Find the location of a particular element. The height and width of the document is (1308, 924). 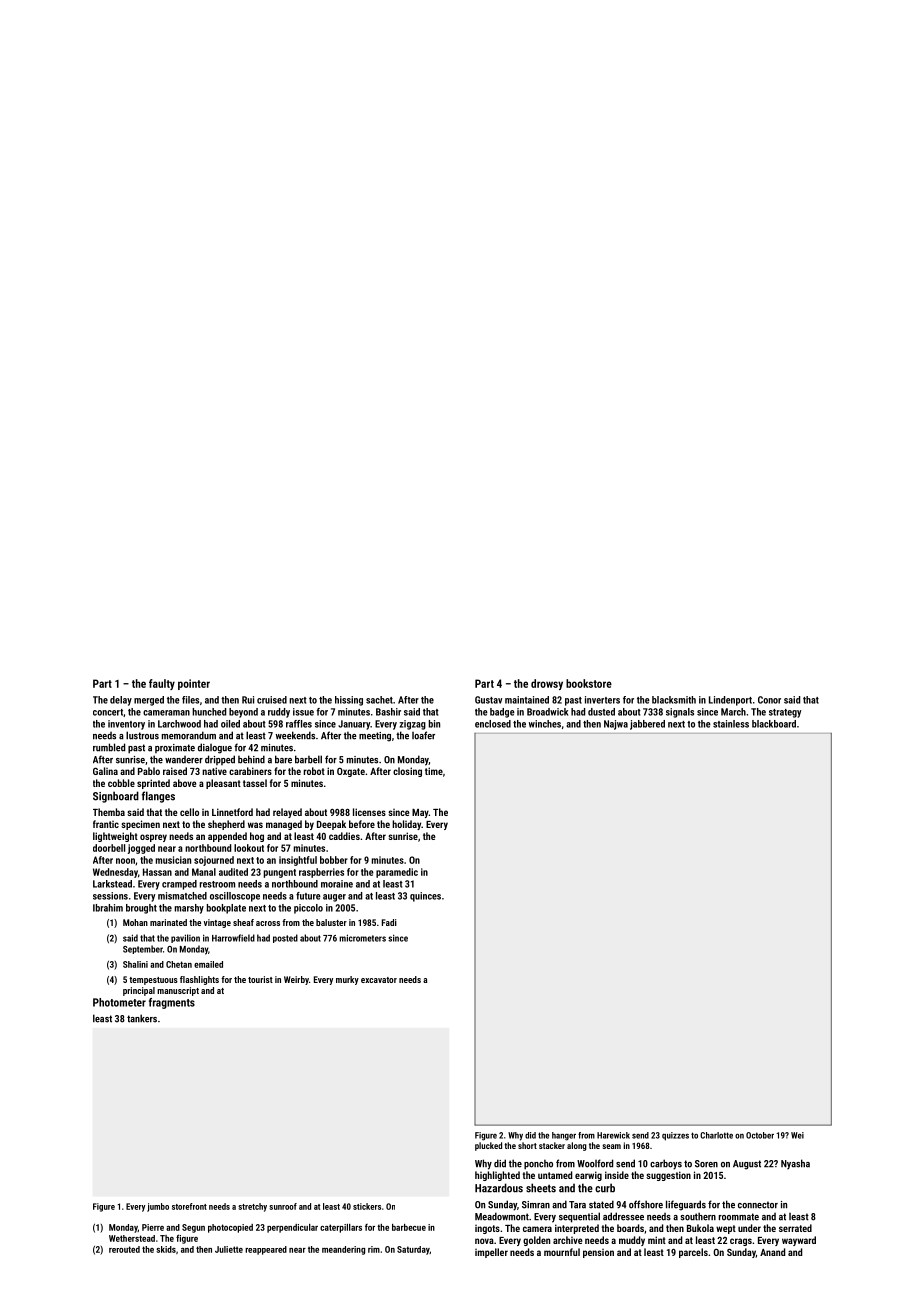

quinces is located at coordinates (425, 897).
